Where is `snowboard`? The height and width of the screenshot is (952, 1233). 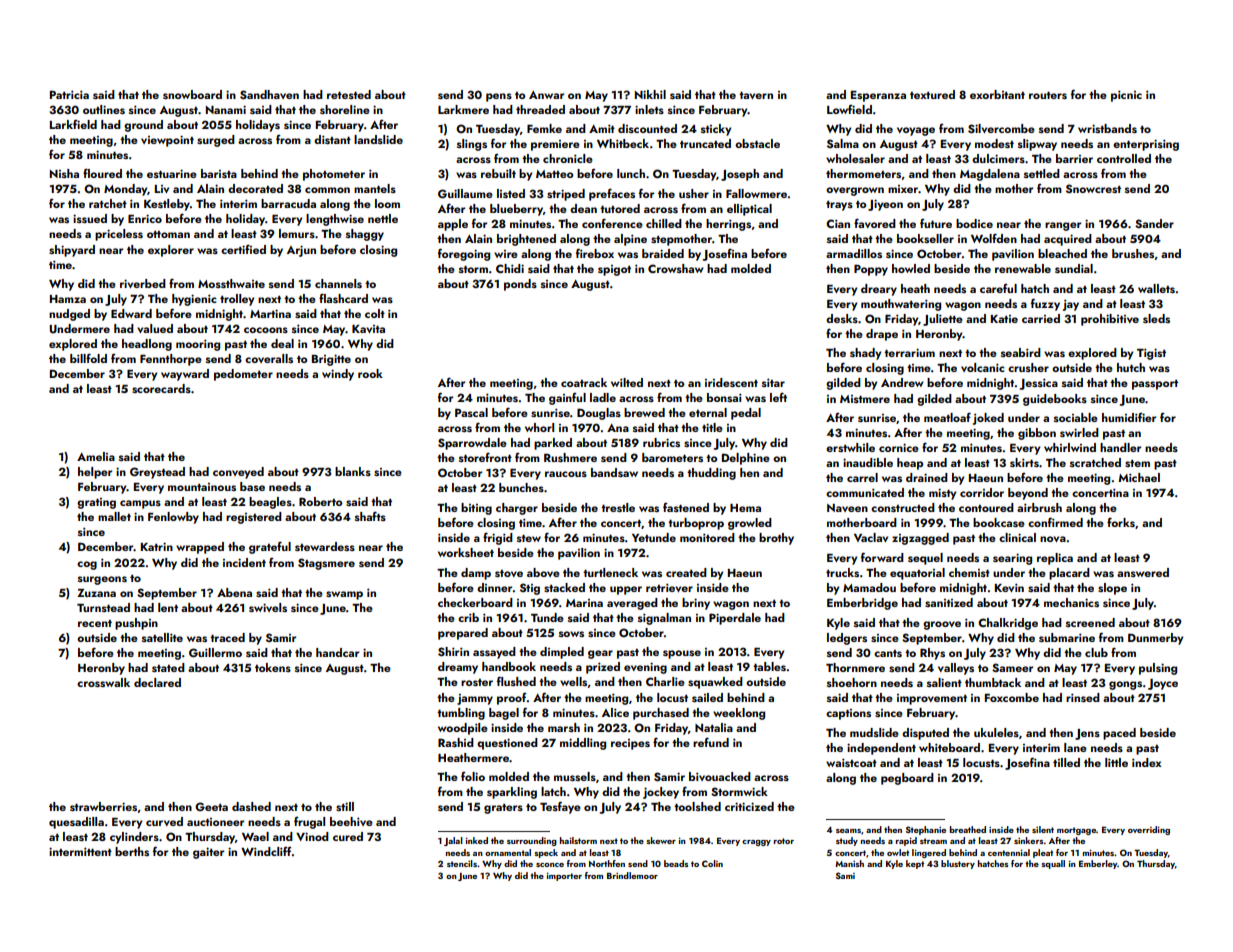
snowboard is located at coordinates (192, 94).
